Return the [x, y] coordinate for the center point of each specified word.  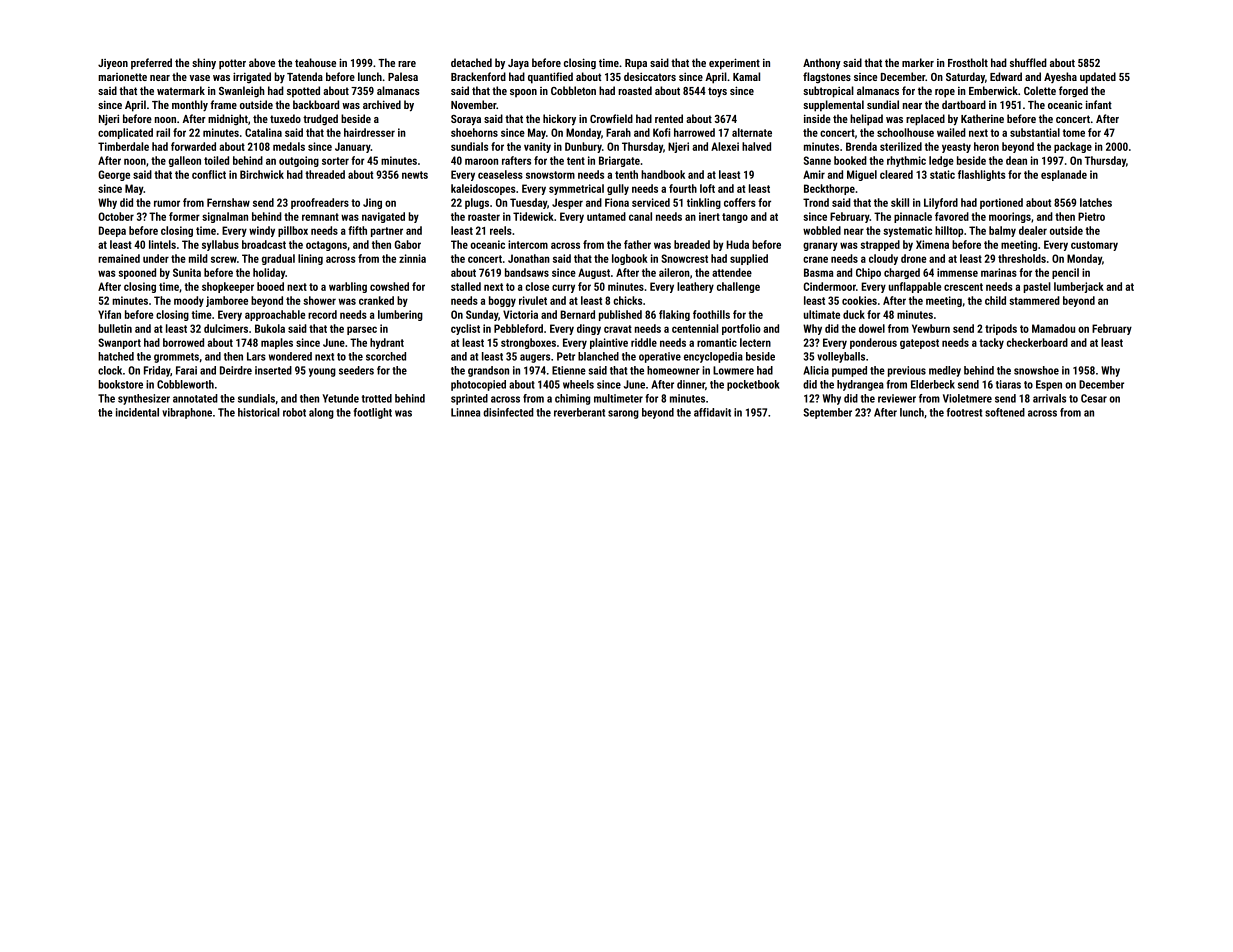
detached [471, 62]
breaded [692, 244]
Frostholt [968, 62]
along [321, 413]
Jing [372, 203]
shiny [204, 64]
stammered [1034, 300]
